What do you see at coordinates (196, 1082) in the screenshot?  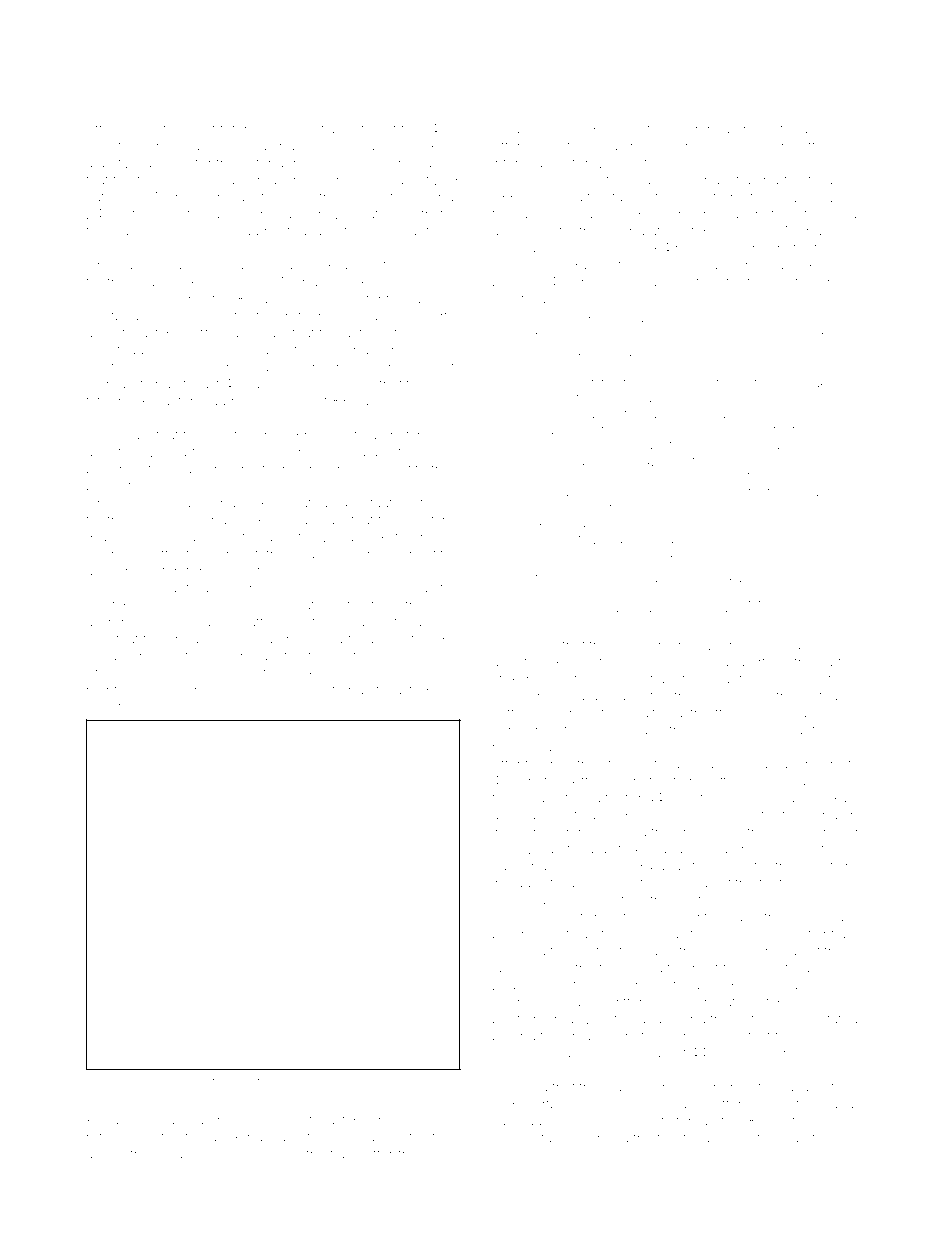 I see `shim` at bounding box center [196, 1082].
